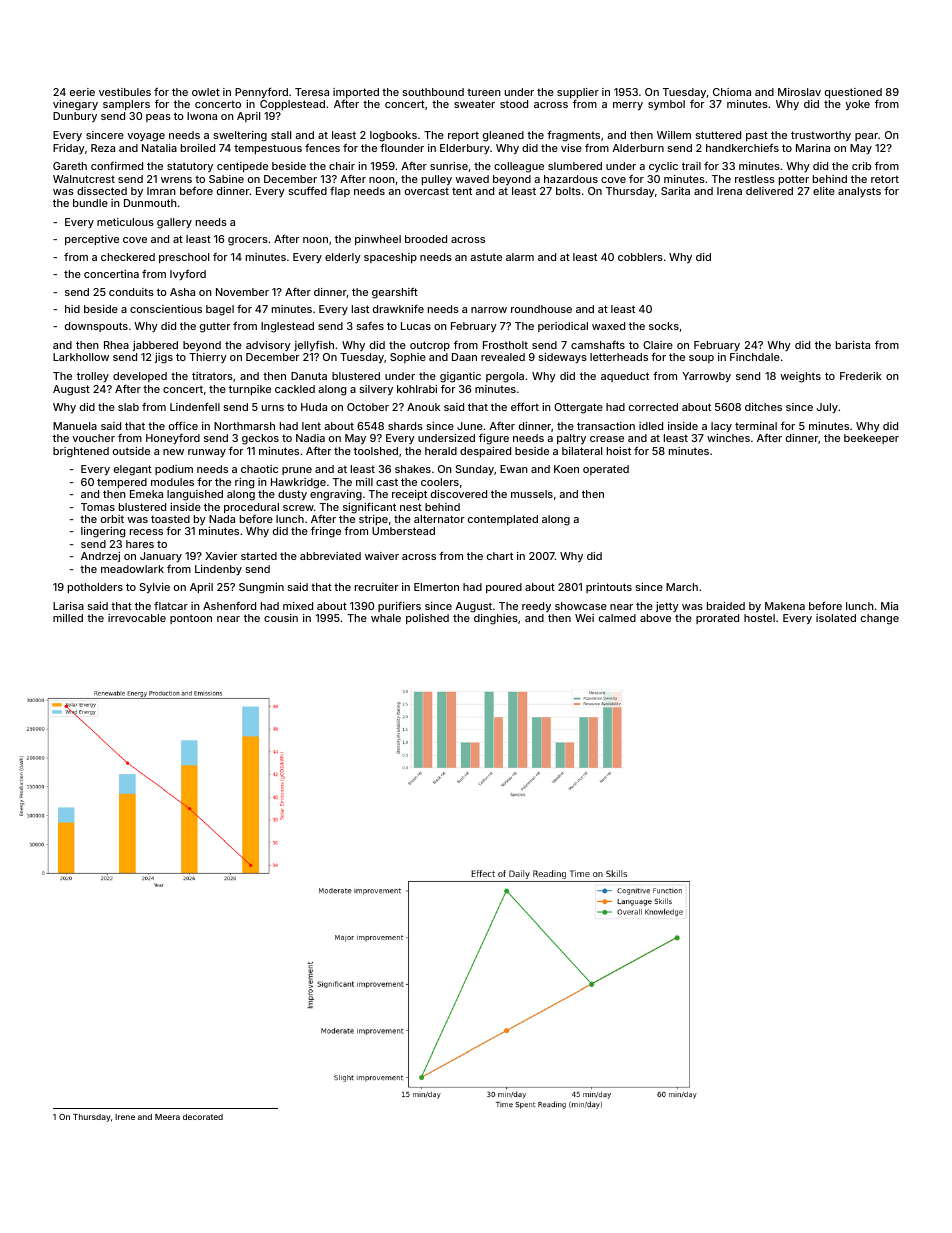 The height and width of the page is (1233, 952). Describe the element at coordinates (167, 1117) in the page. I see `Meera` at that location.
